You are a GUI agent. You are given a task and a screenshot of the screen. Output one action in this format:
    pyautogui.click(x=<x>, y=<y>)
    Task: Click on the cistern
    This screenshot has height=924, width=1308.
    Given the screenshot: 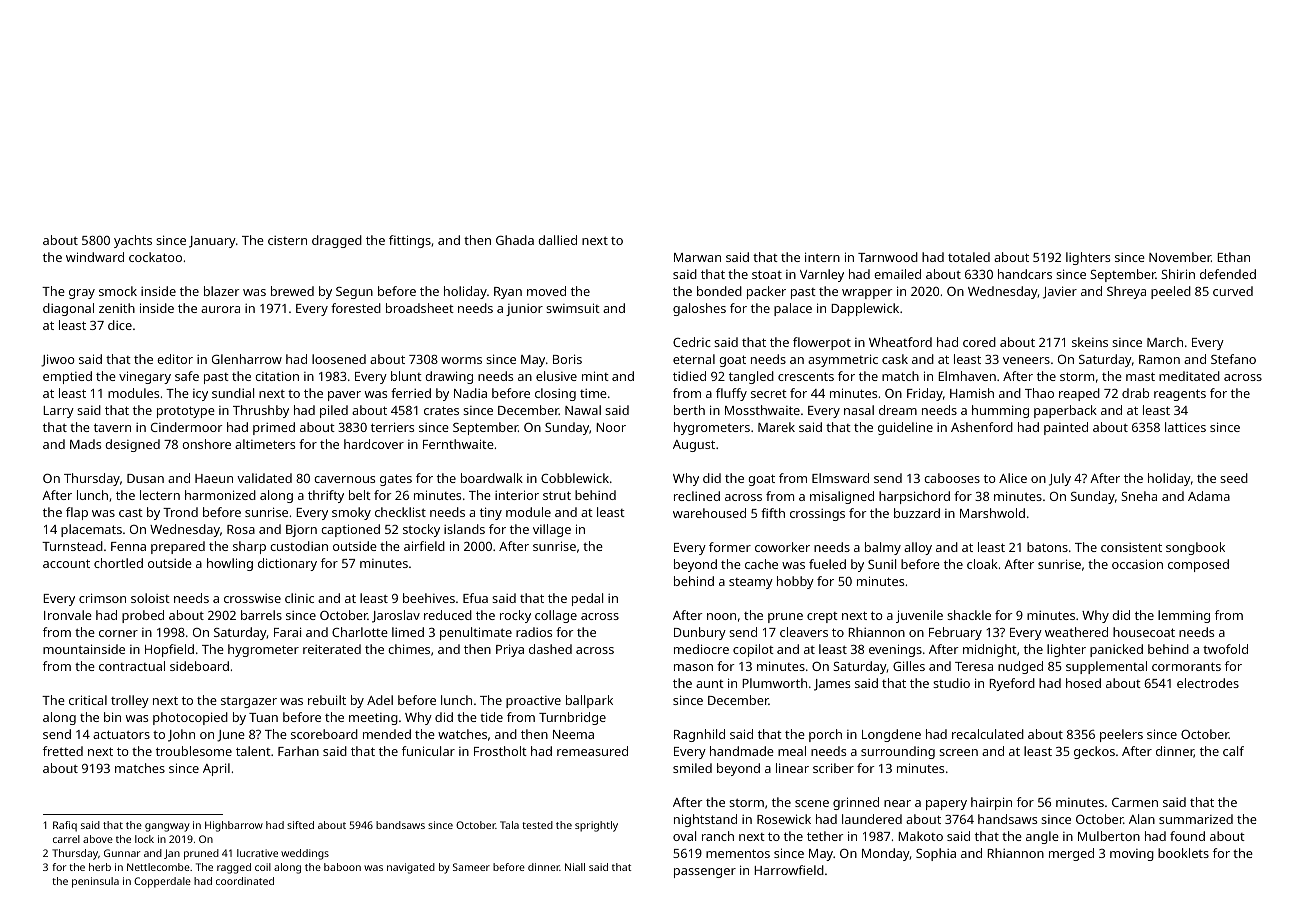 What is the action you would take?
    pyautogui.click(x=287, y=240)
